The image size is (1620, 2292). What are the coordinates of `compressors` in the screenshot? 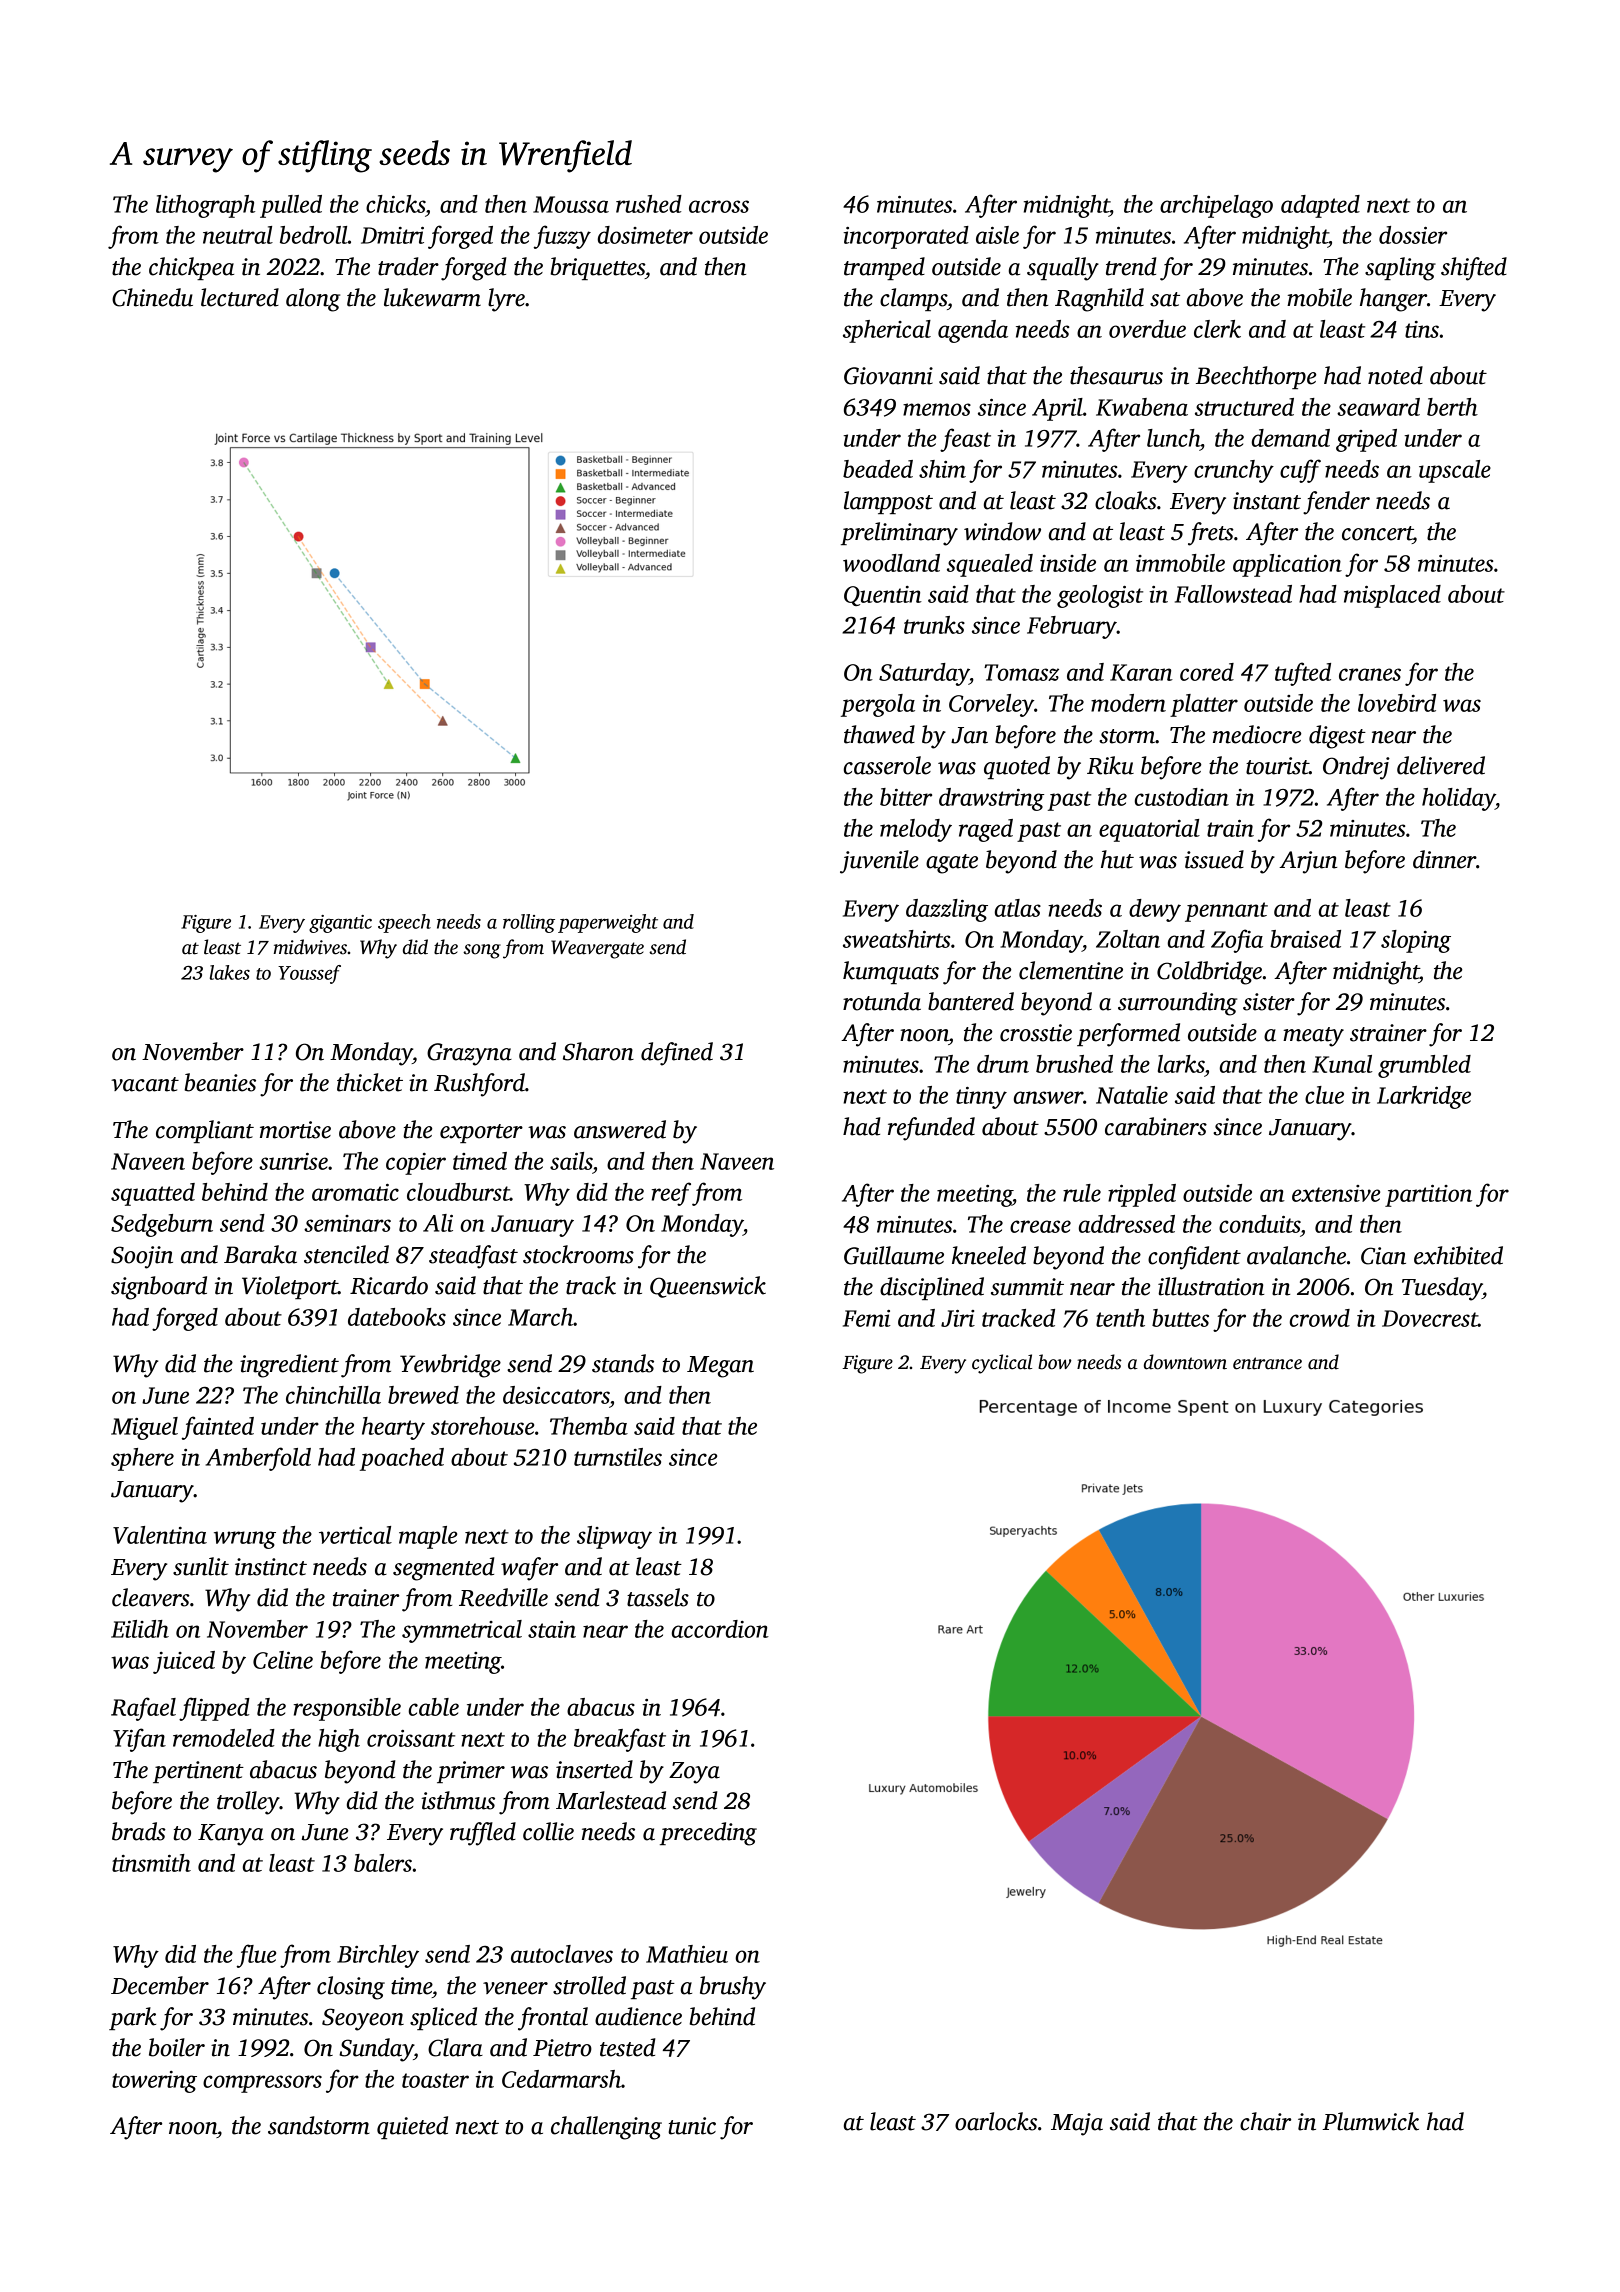 It's located at (262, 2084).
